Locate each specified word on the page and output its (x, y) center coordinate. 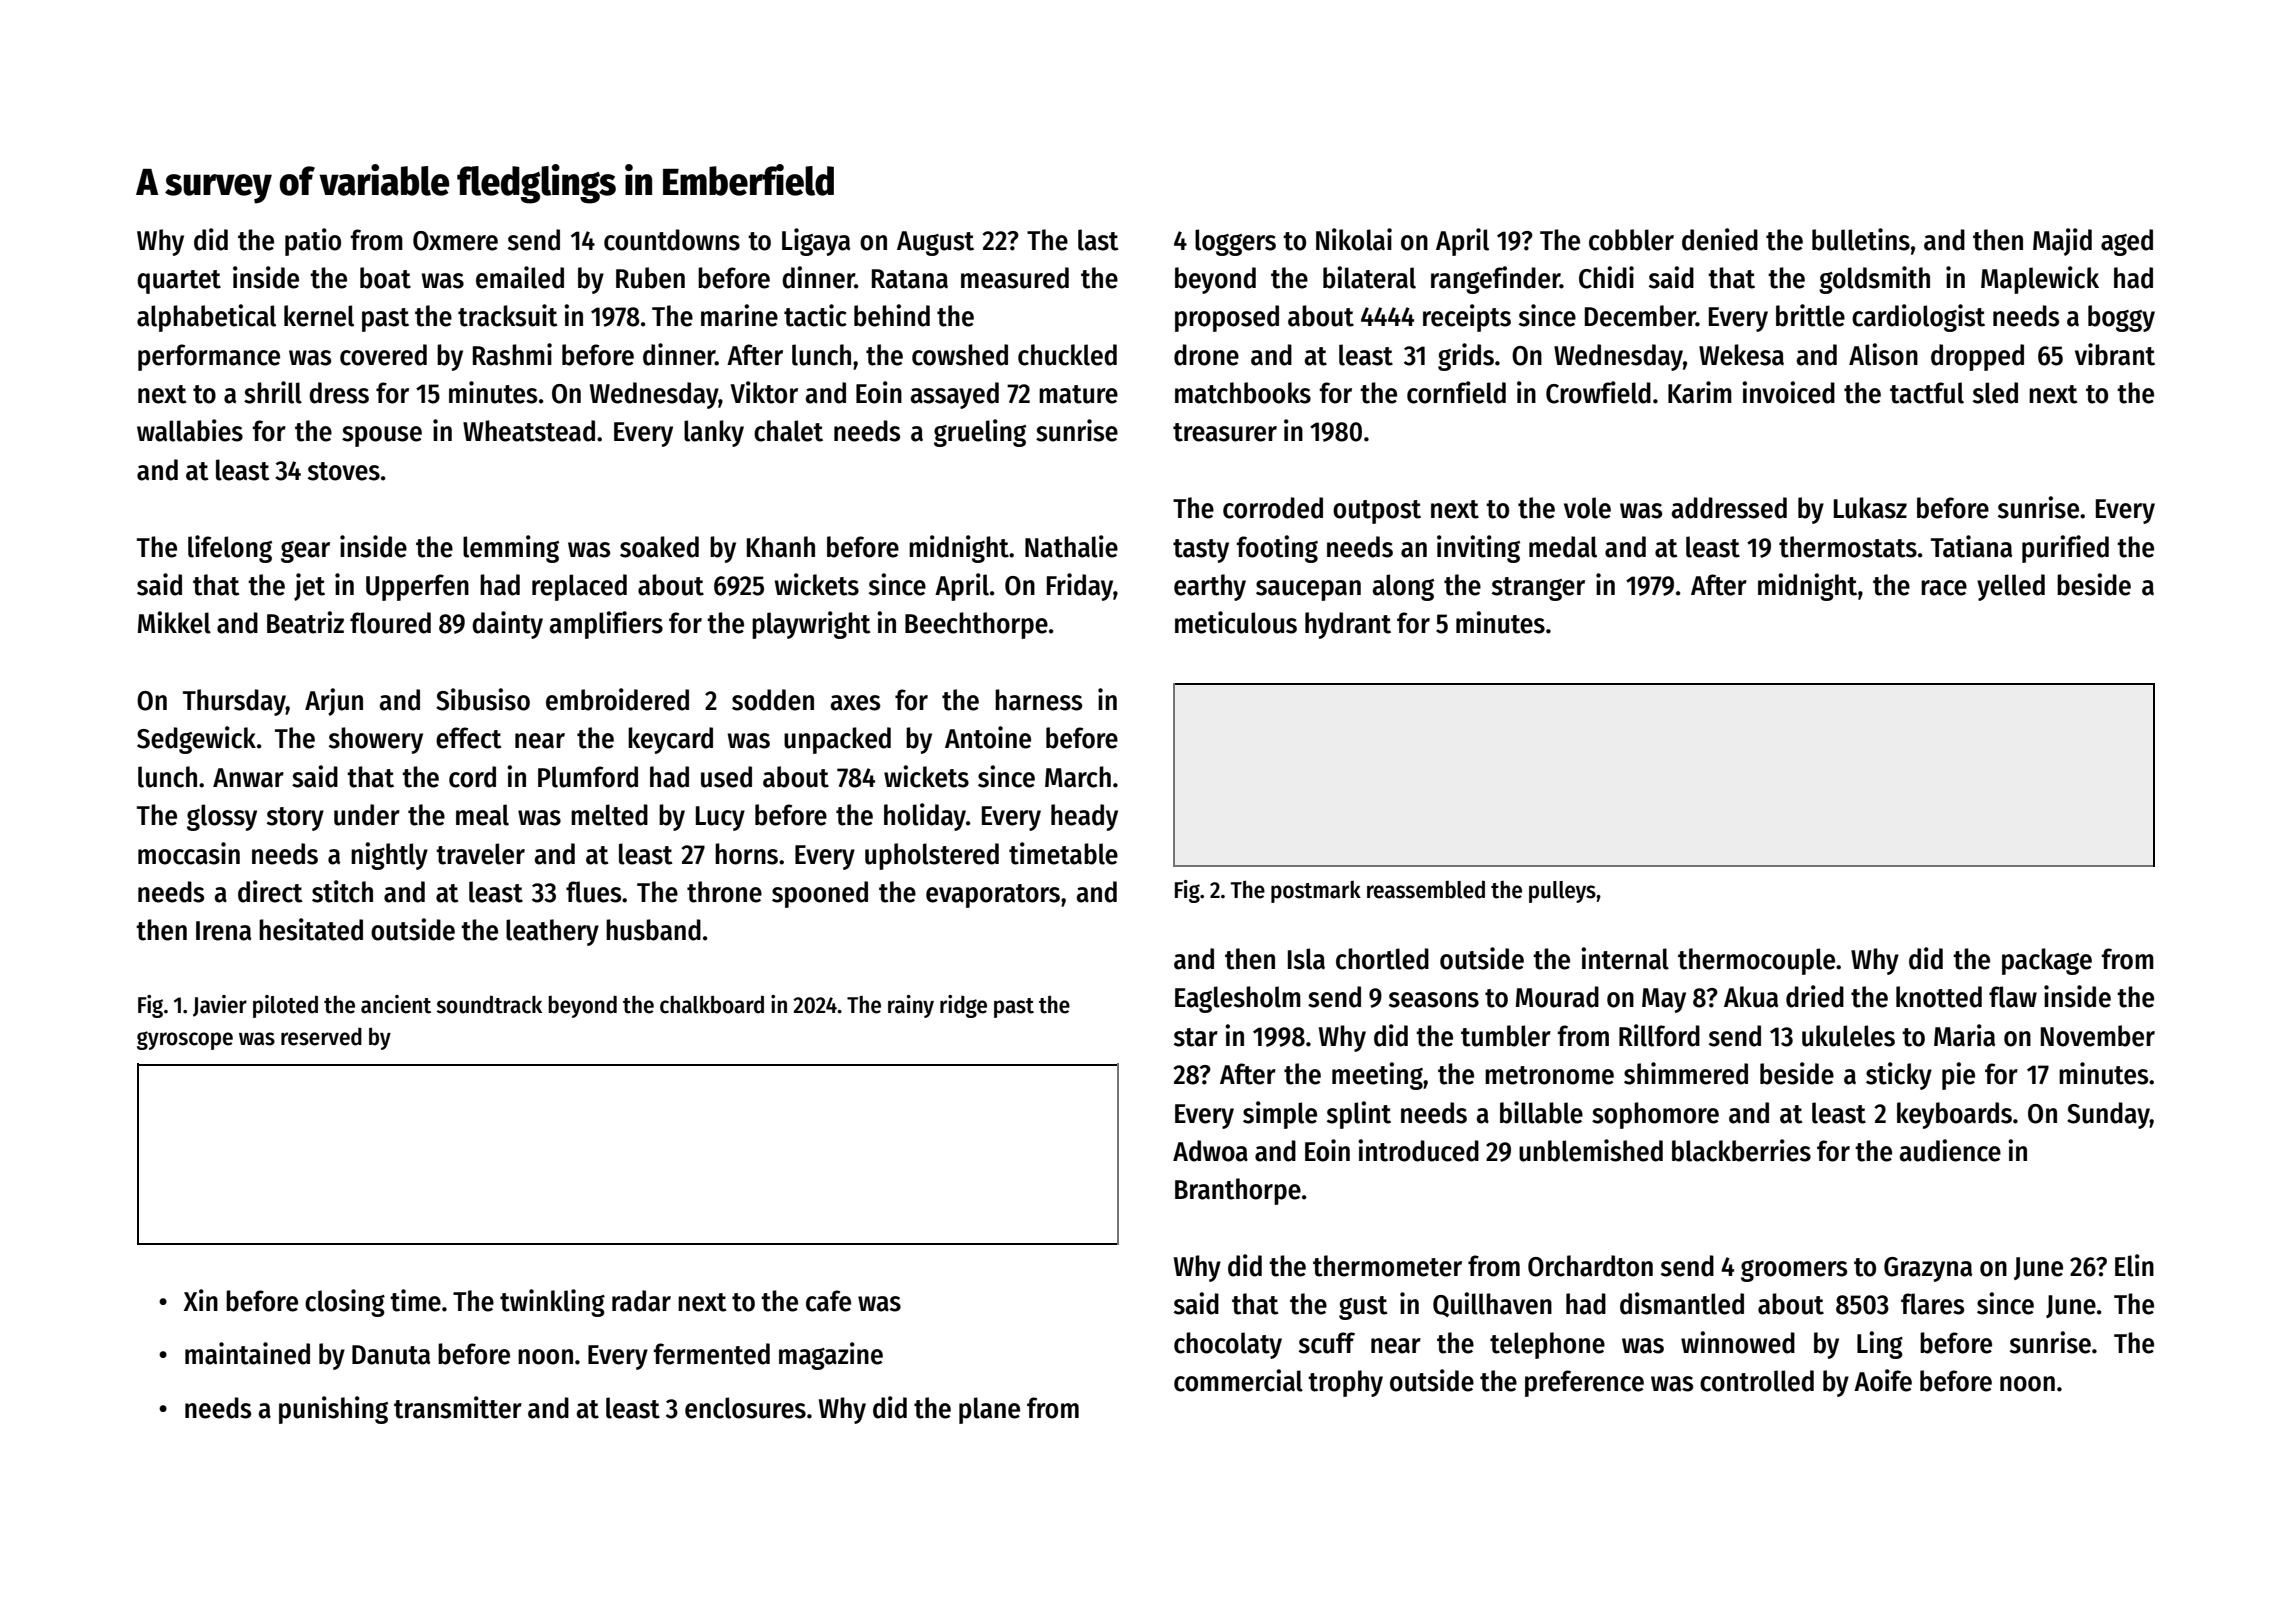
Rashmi (512, 354)
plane (989, 1410)
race (1944, 588)
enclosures (745, 1408)
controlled (1757, 1381)
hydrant (1348, 625)
